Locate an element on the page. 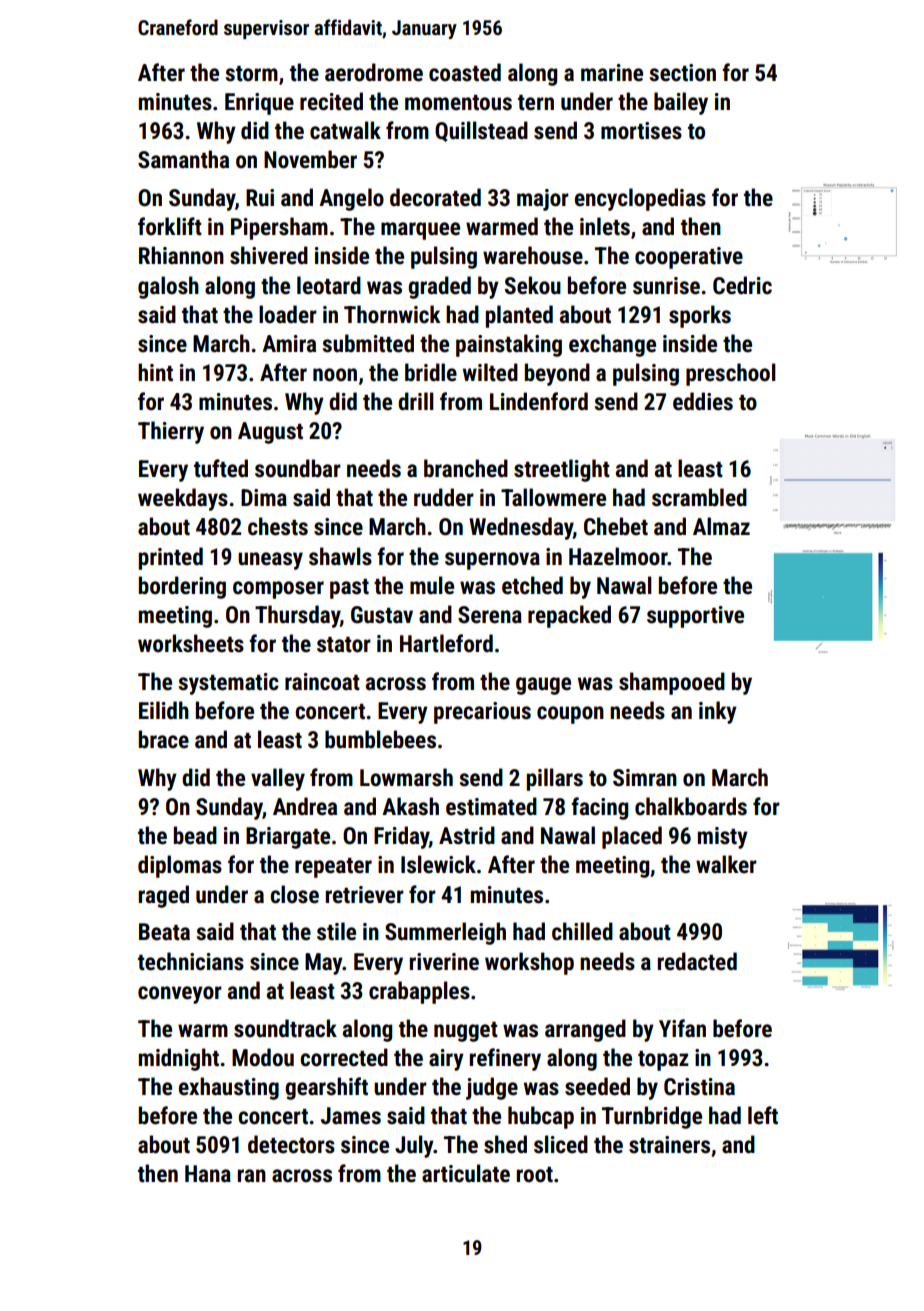  bailey is located at coordinates (681, 103).
